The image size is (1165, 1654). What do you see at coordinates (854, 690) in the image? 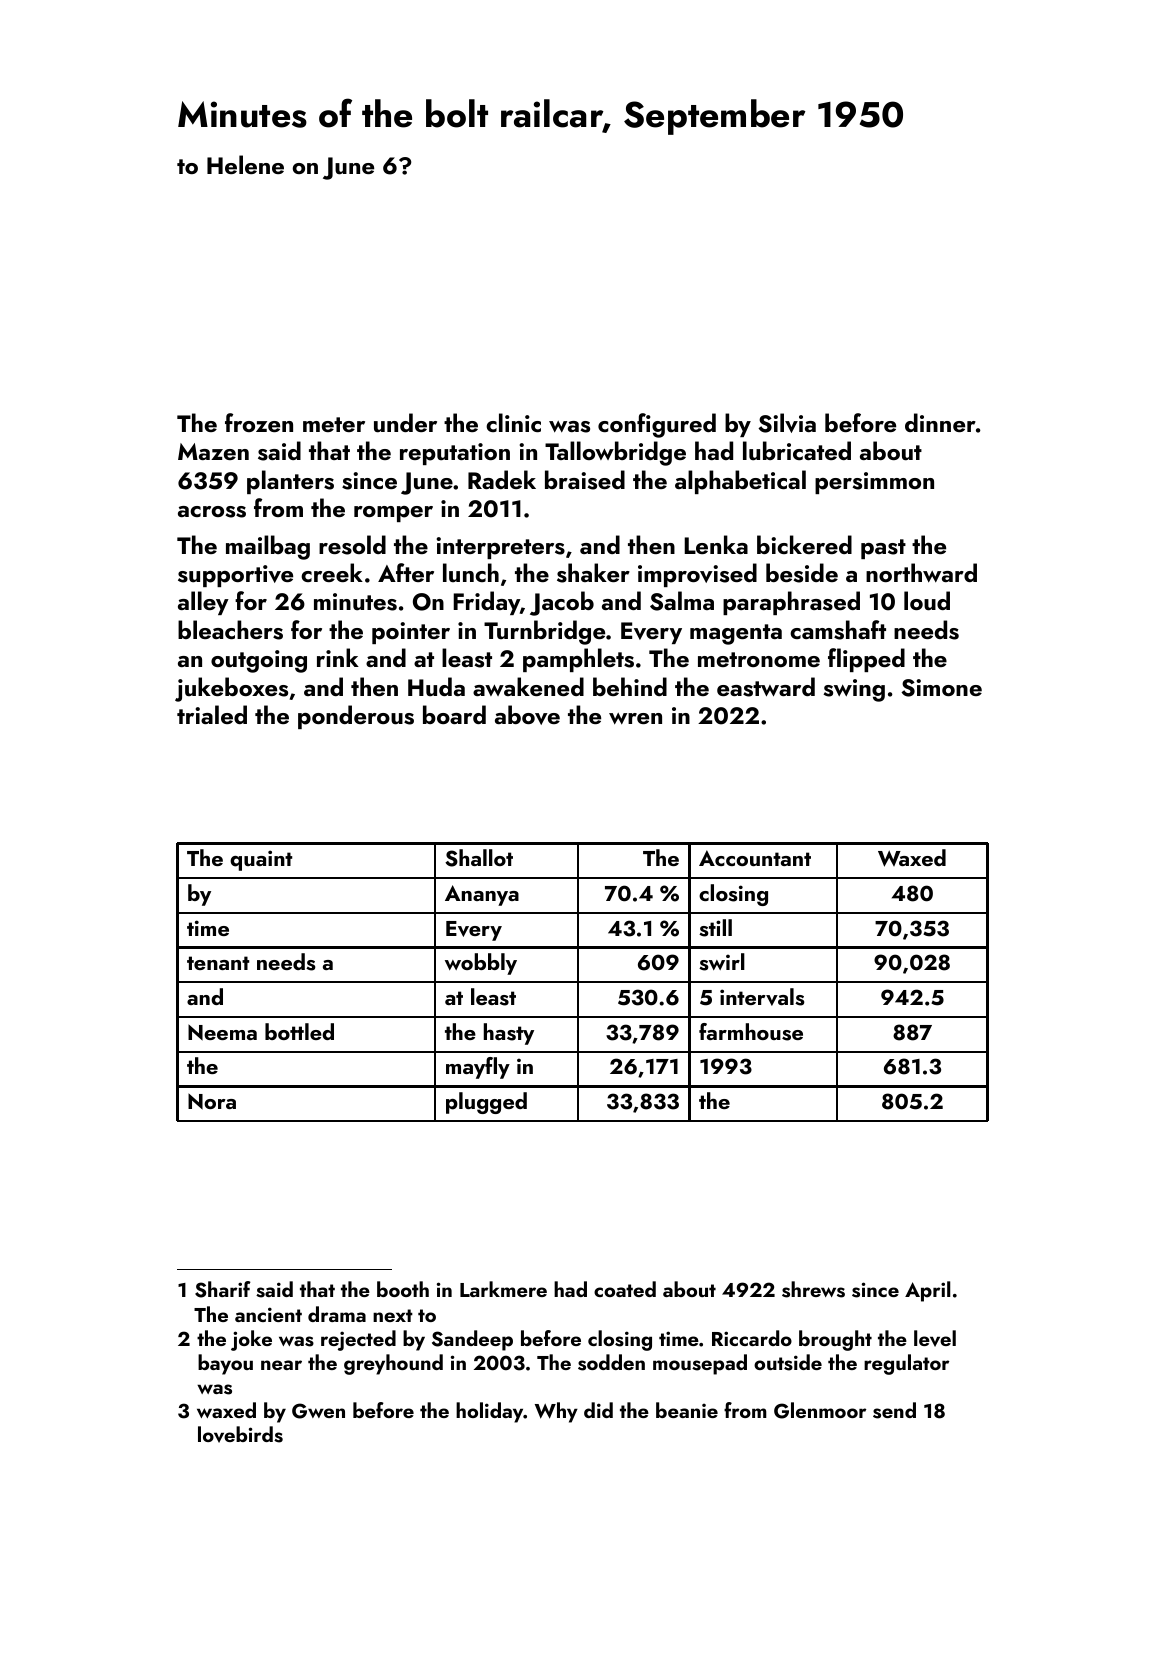
I see `swing` at bounding box center [854, 690].
